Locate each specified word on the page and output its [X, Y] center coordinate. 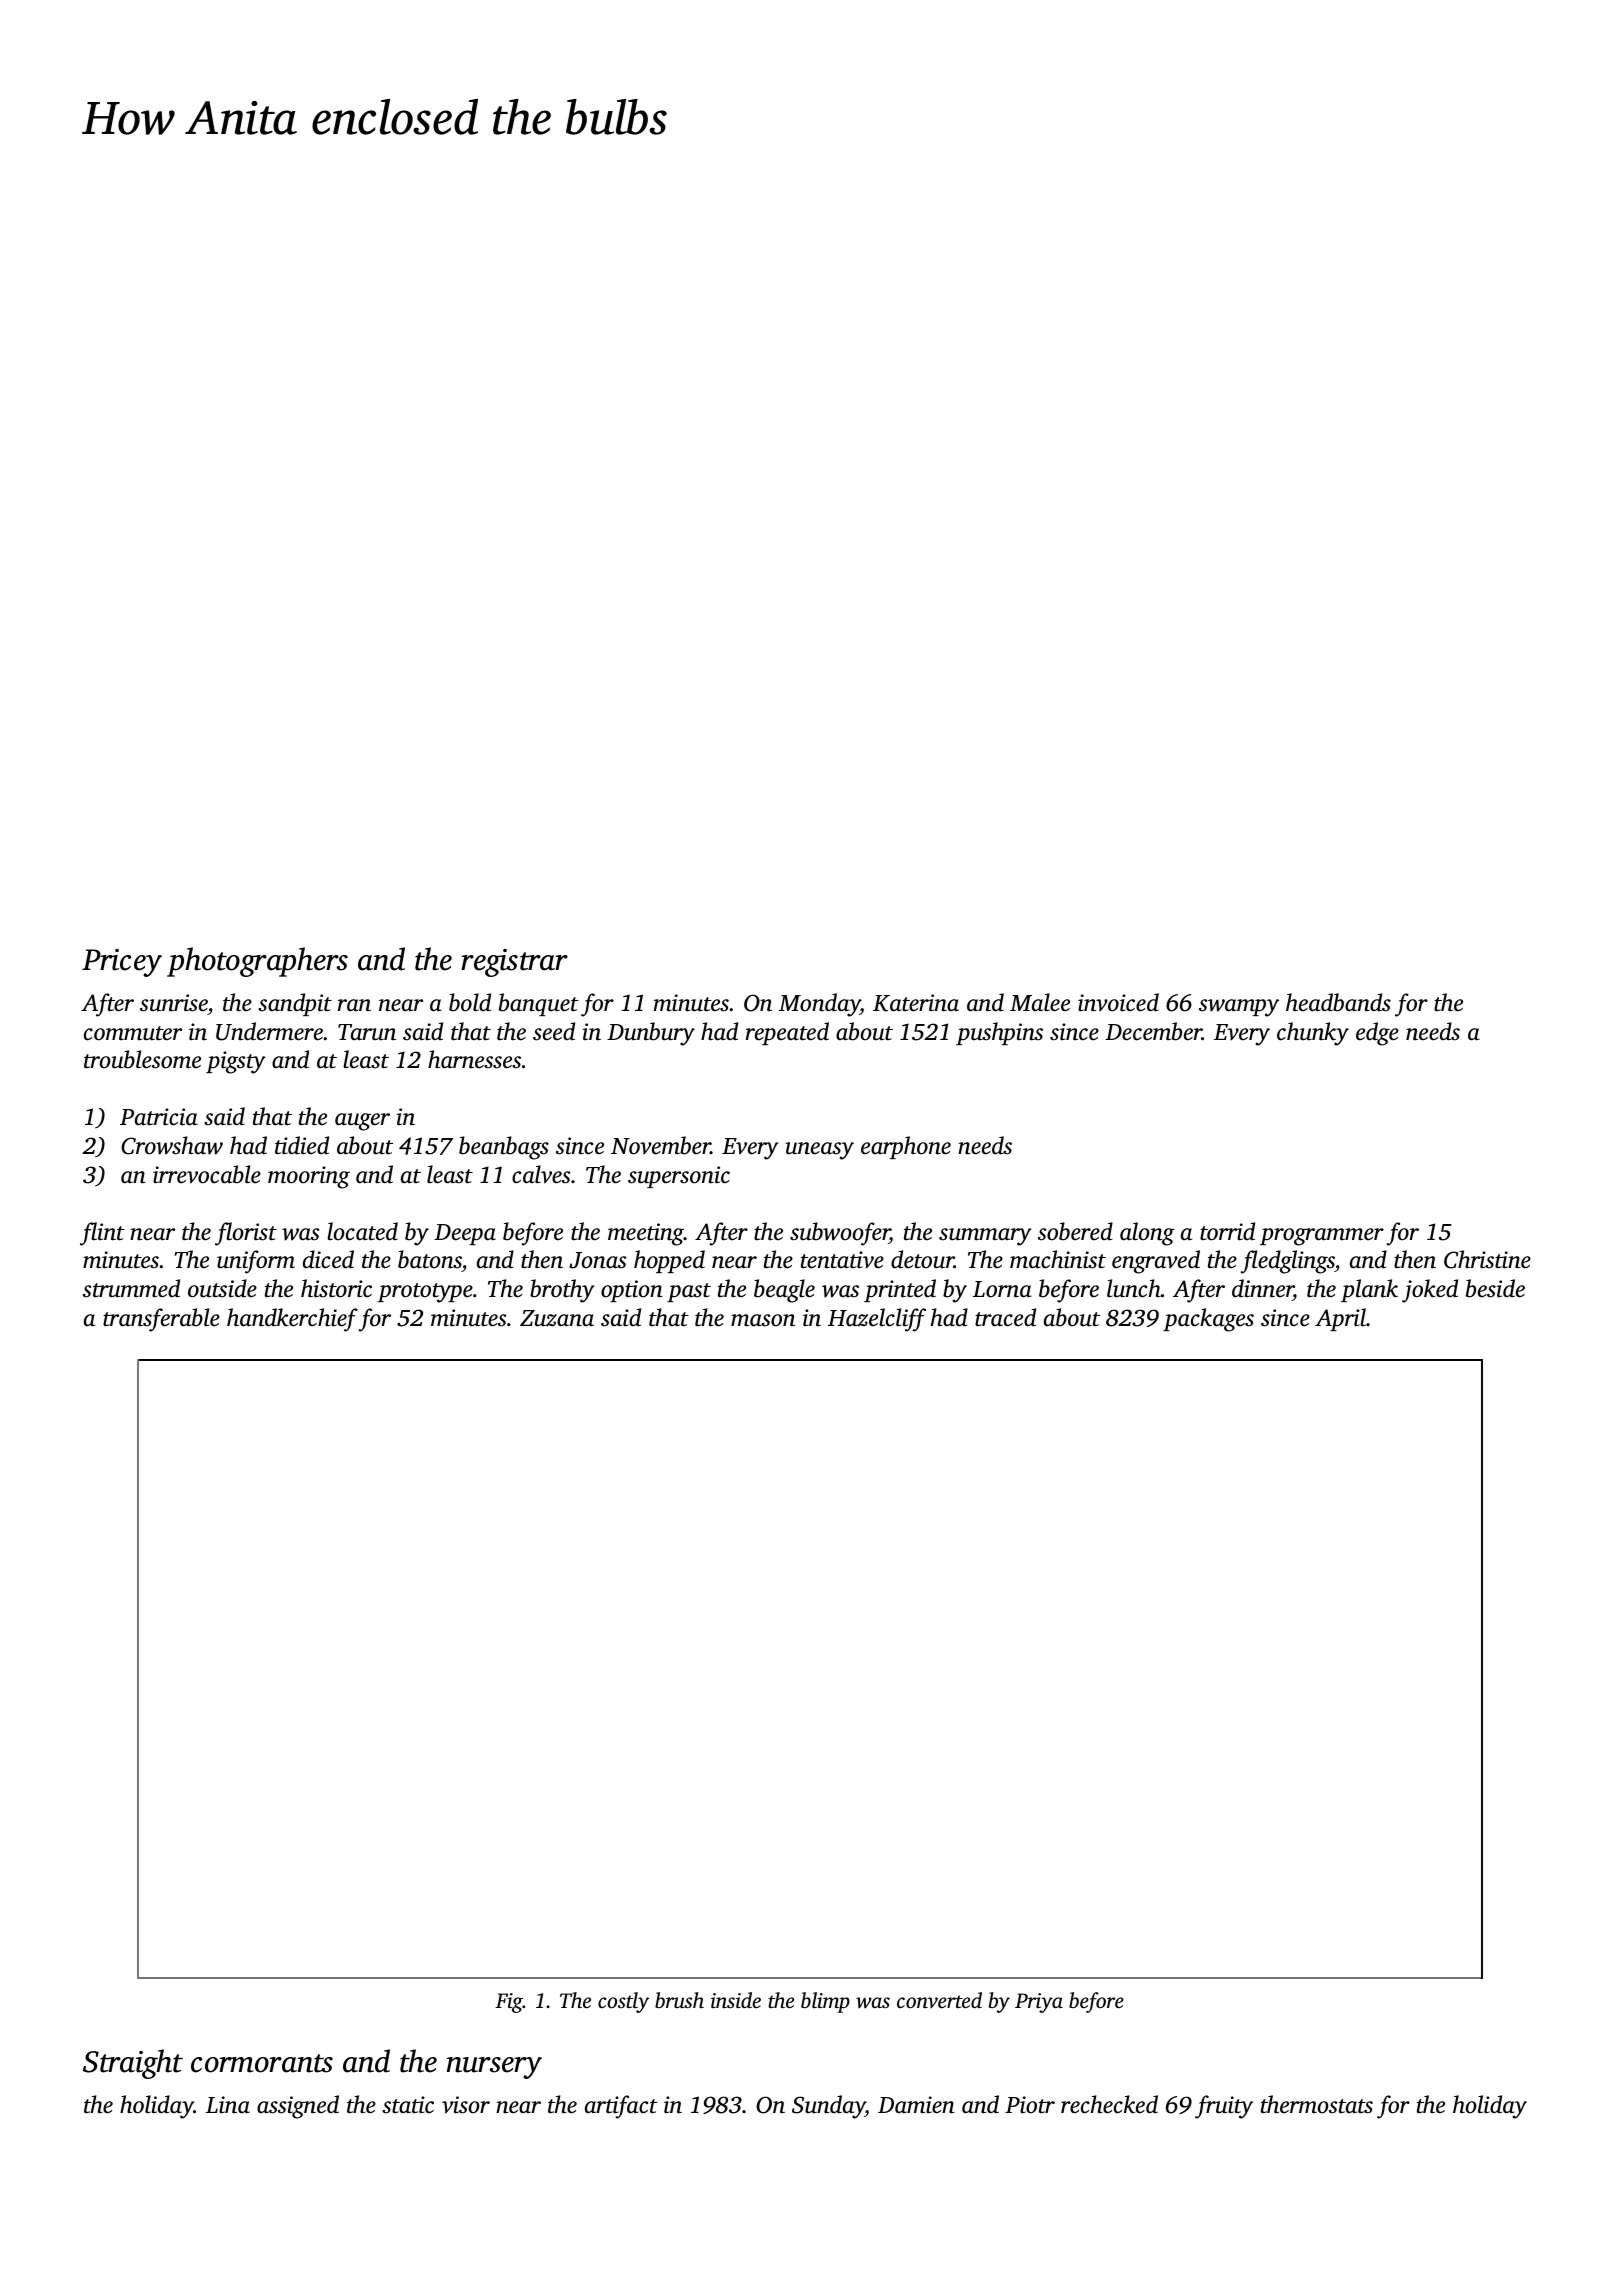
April [1340, 1319]
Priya [1039, 2003]
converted [939, 2000]
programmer [1322, 1237]
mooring [309, 1177]
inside [736, 2000]
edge [1377, 1034]
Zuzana [557, 1318]
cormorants [262, 2063]
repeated [787, 1033]
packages [1208, 1320]
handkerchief [292, 1320]
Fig [509, 2003]
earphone [906, 1147]
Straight [133, 2064]
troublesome [142, 1059]
